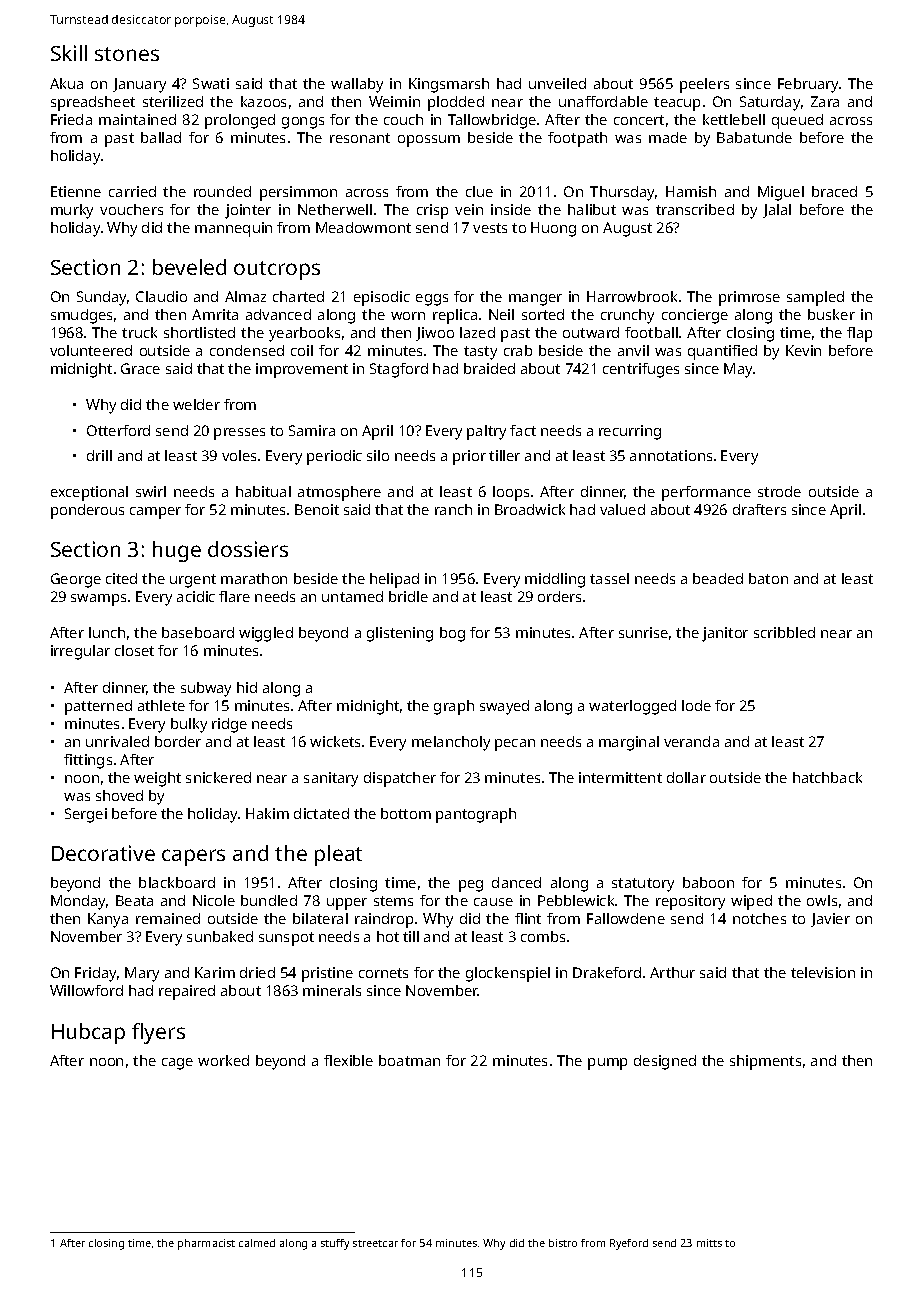 The height and width of the screenshot is (1308, 924). I want to click on drill, so click(99, 455).
